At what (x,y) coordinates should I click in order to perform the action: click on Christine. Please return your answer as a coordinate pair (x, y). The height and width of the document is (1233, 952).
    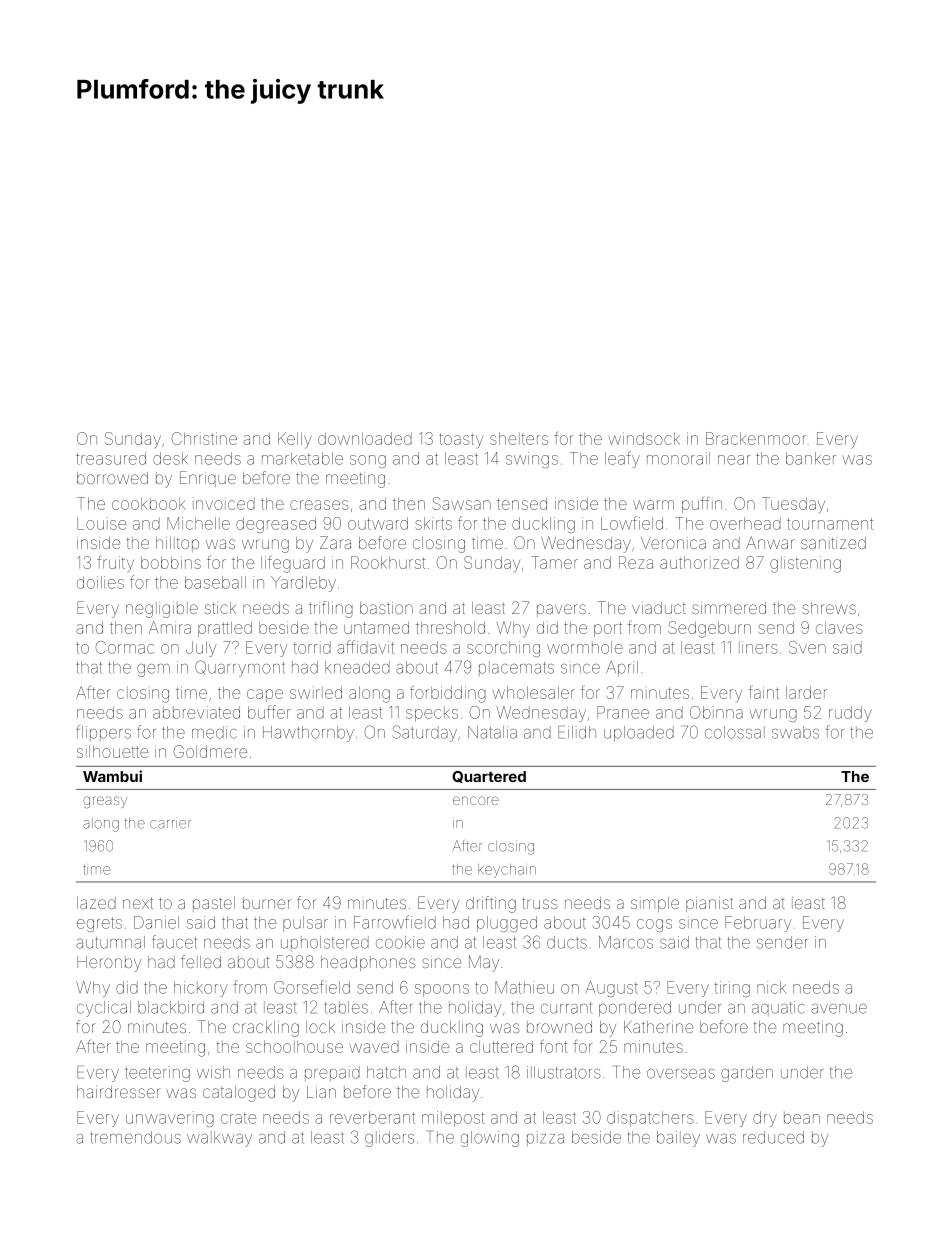
    Looking at the image, I should click on (204, 438).
